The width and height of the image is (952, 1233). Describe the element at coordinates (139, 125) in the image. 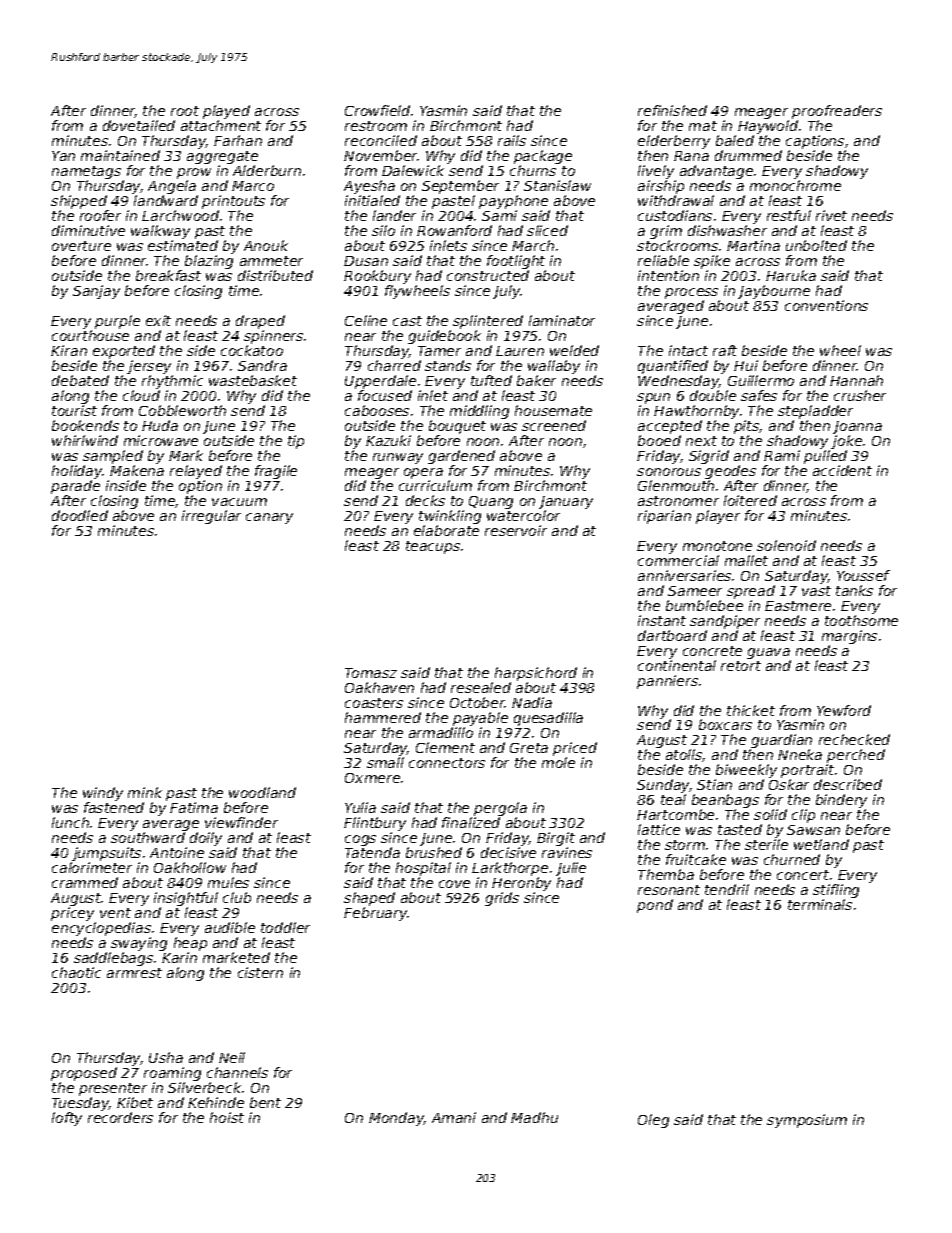

I see `dovetailed` at that location.
